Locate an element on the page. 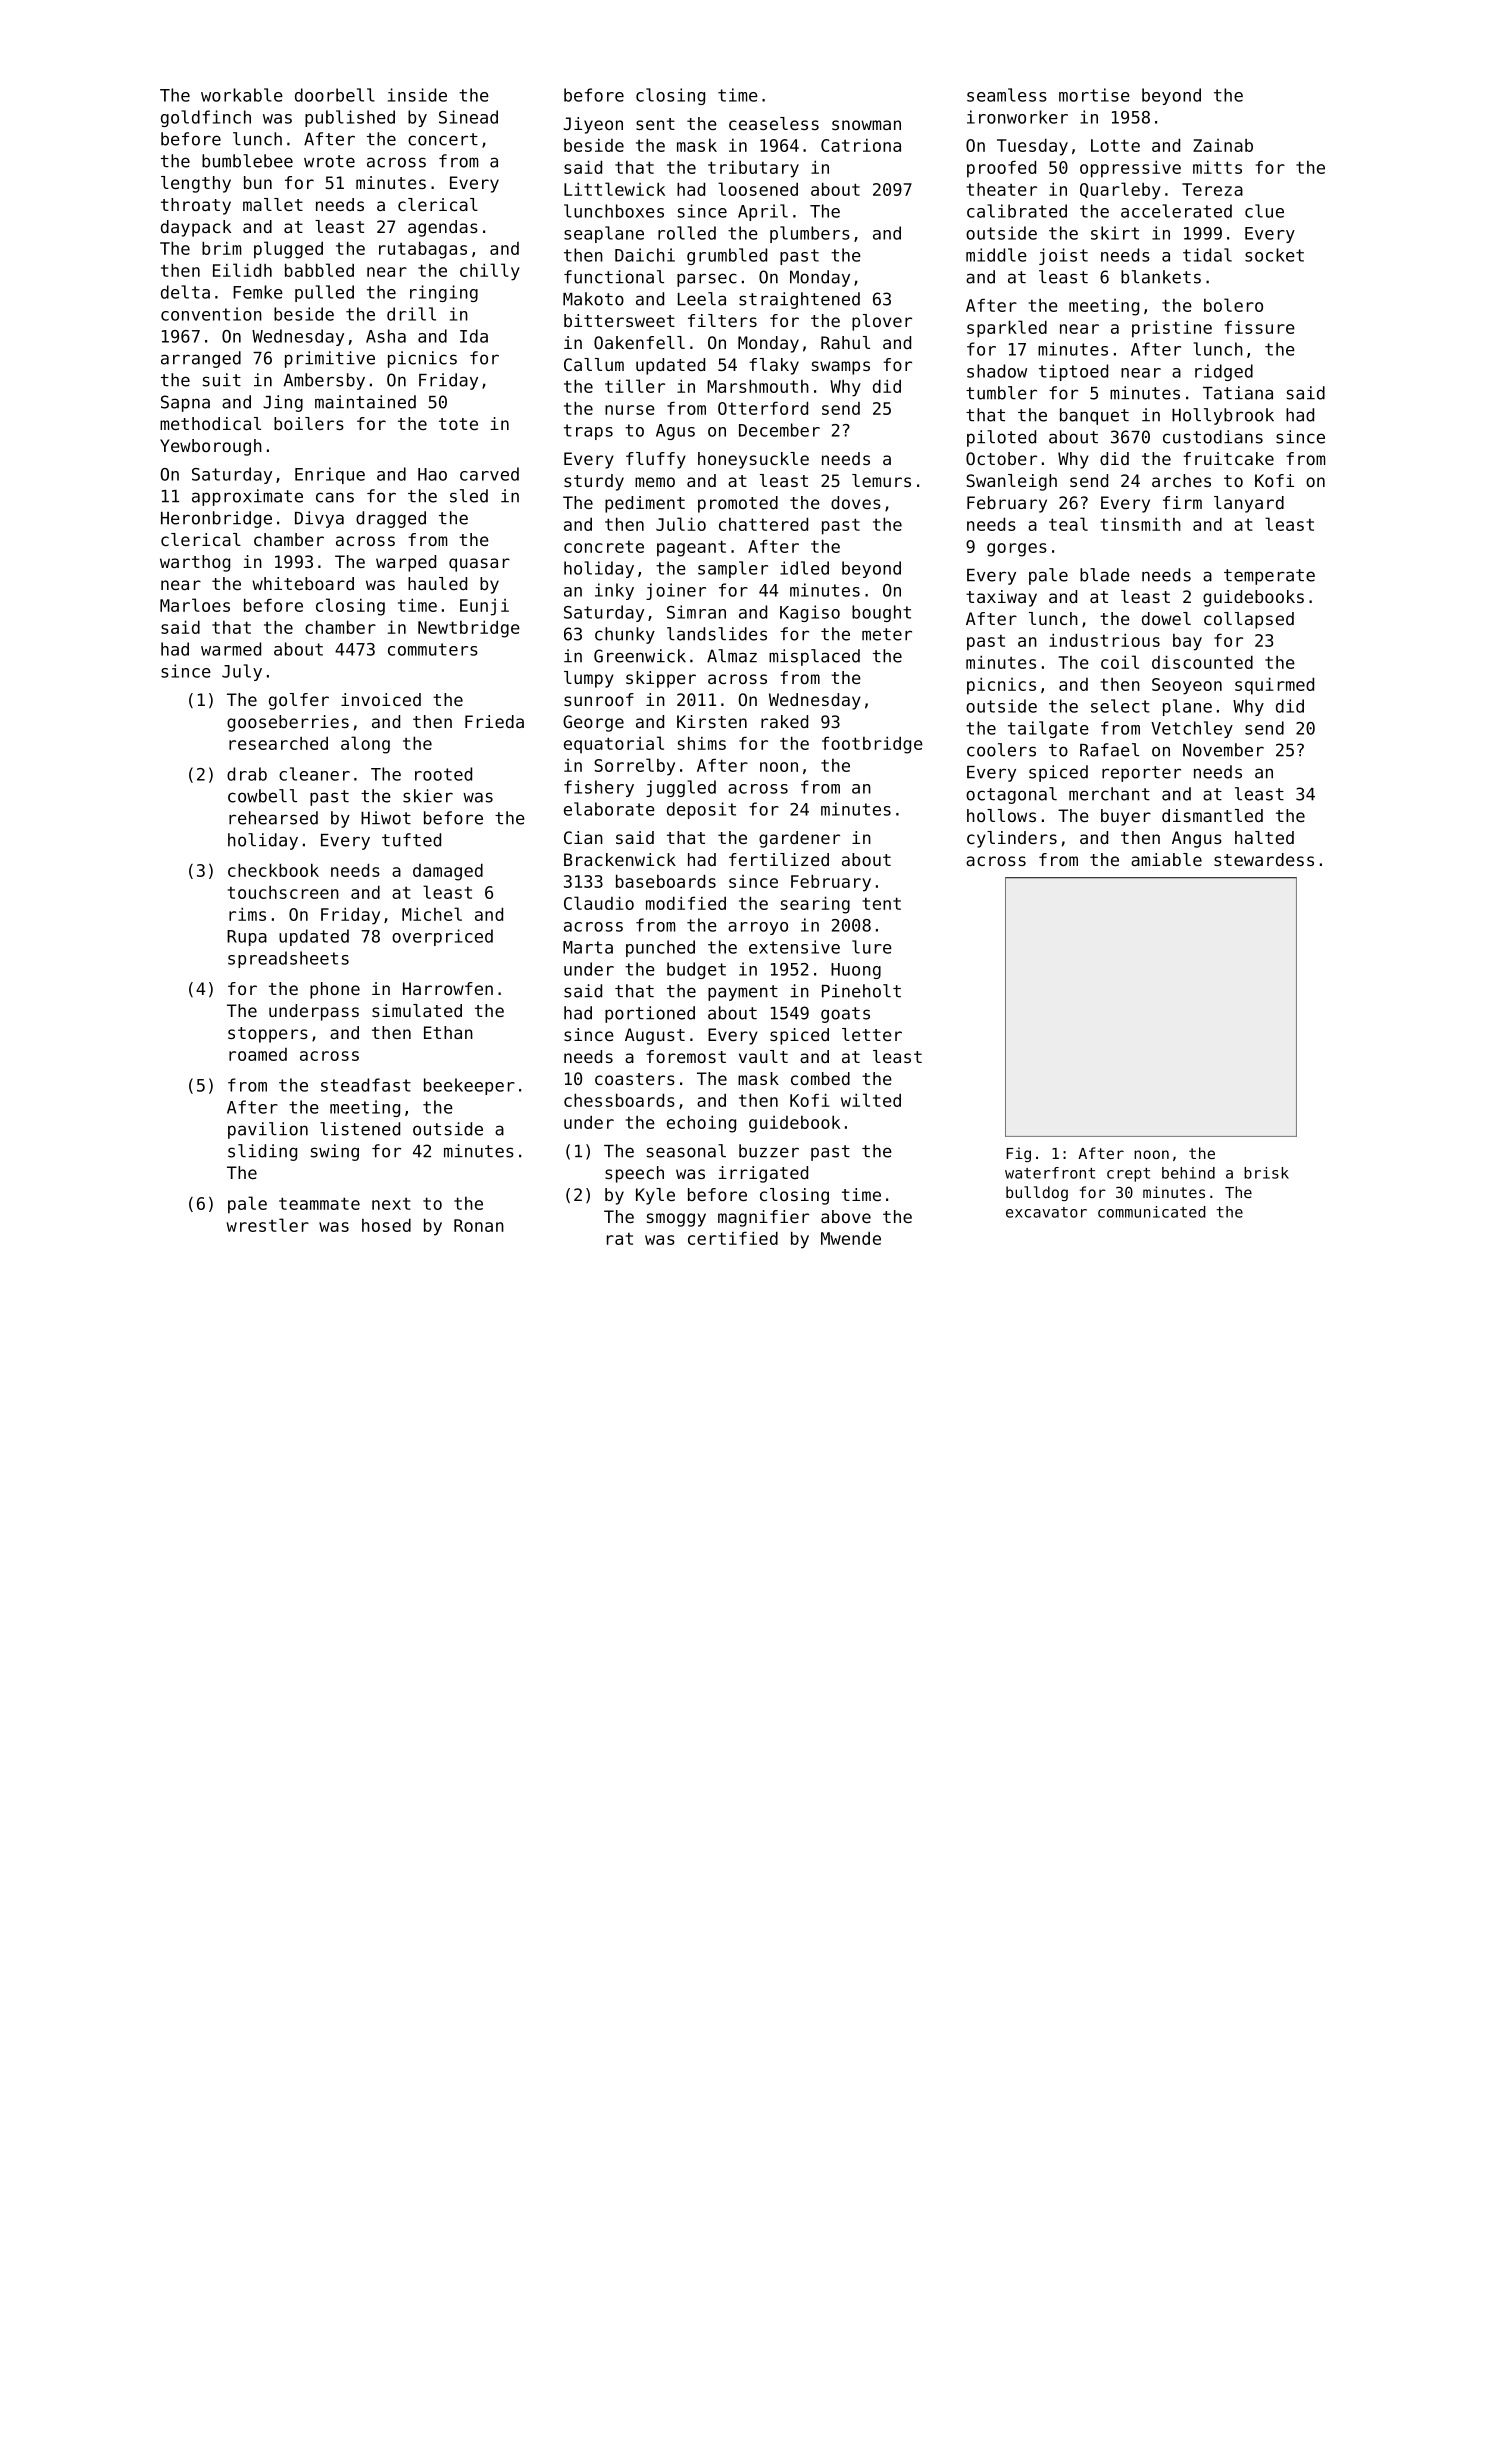 The height and width of the document is (2464, 1496). daypack is located at coordinates (196, 228).
